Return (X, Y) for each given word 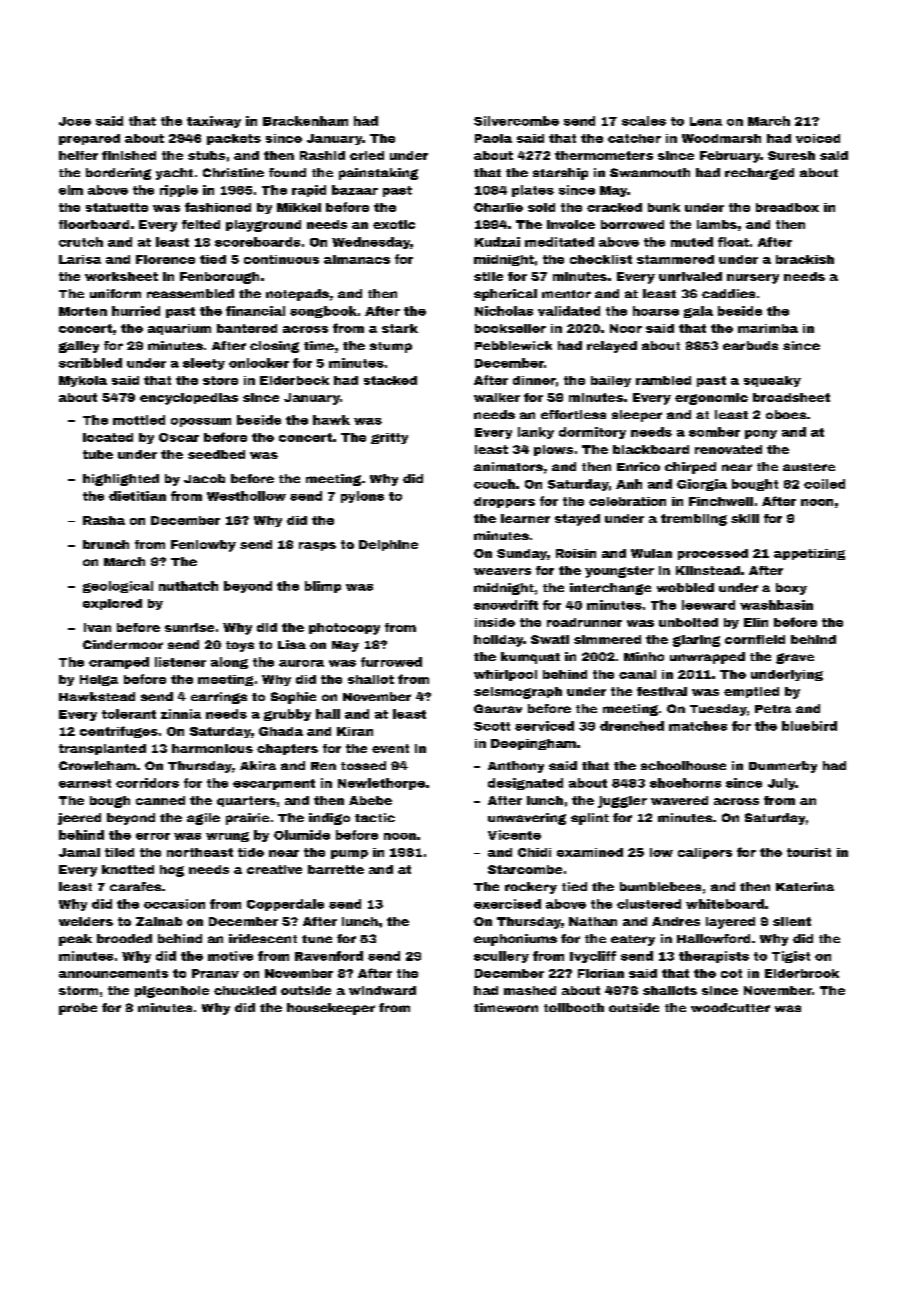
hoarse (656, 311)
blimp (323, 587)
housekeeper (331, 1009)
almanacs (357, 259)
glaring (696, 641)
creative (274, 869)
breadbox (787, 207)
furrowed (391, 662)
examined (590, 852)
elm (71, 190)
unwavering (527, 819)
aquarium (179, 329)
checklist (601, 259)
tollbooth (574, 1007)
